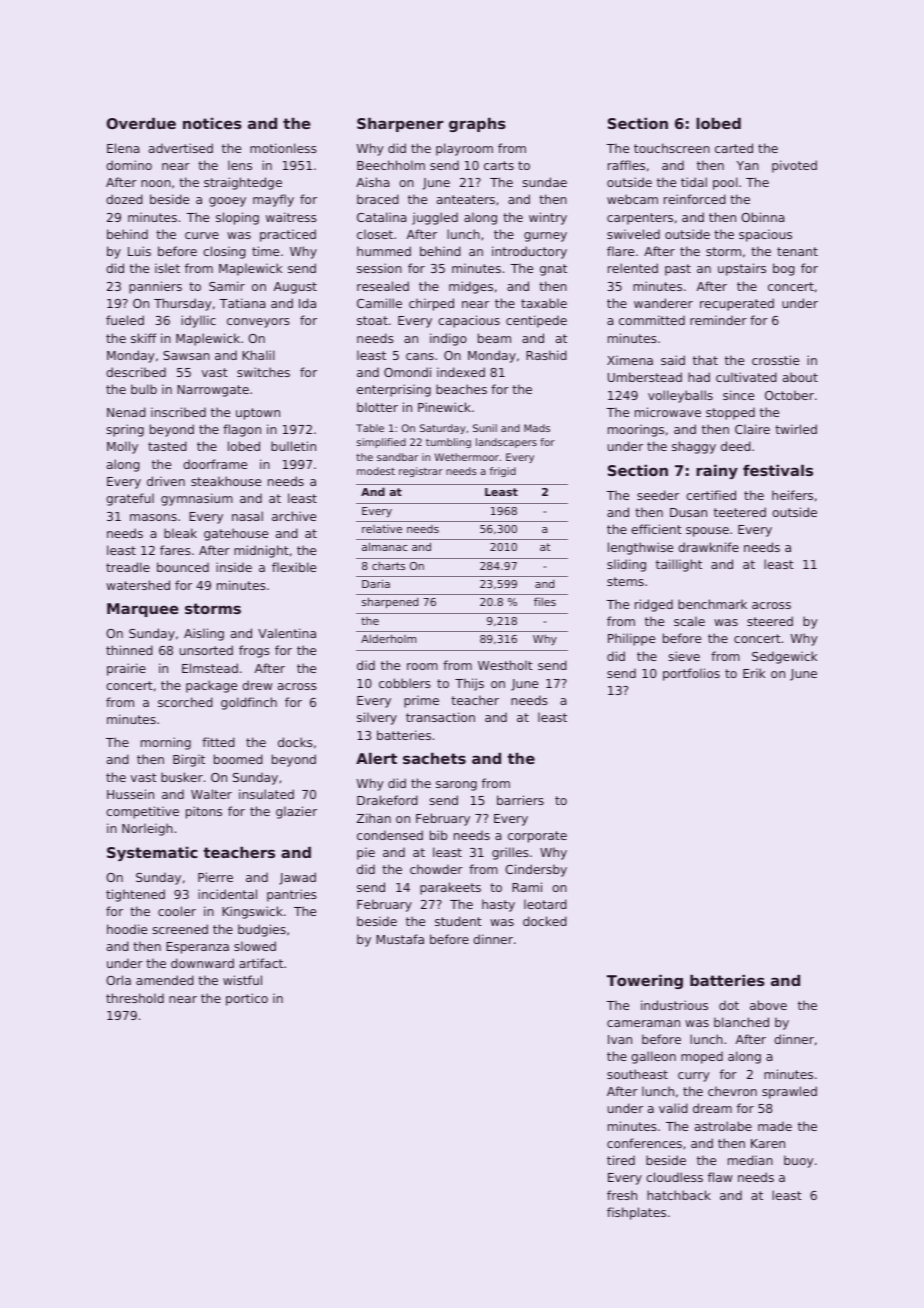 This screenshot has width=924, height=1308. I want to click on modest, so click(376, 471).
